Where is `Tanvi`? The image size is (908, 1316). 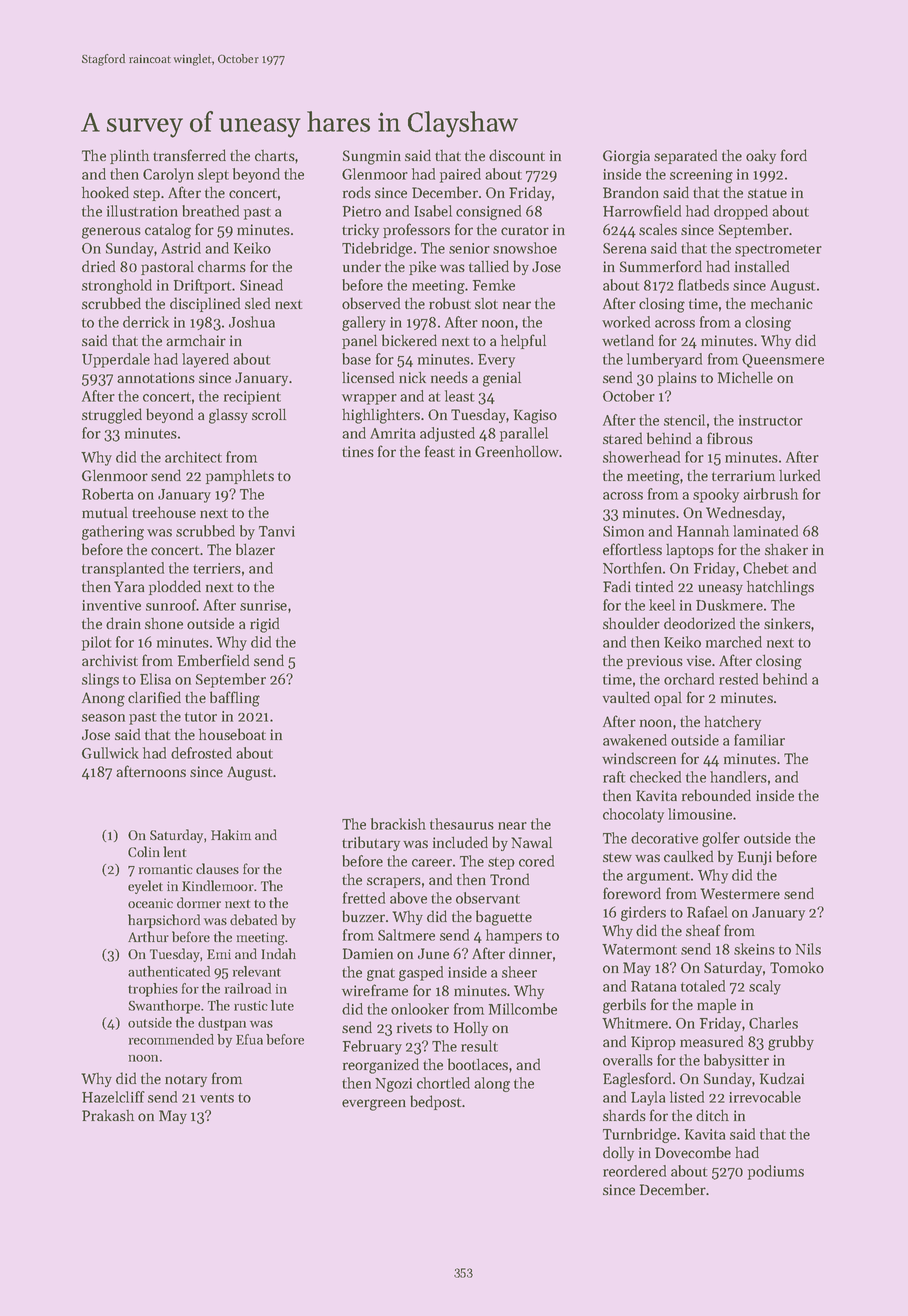 Tanvi is located at coordinates (277, 531).
